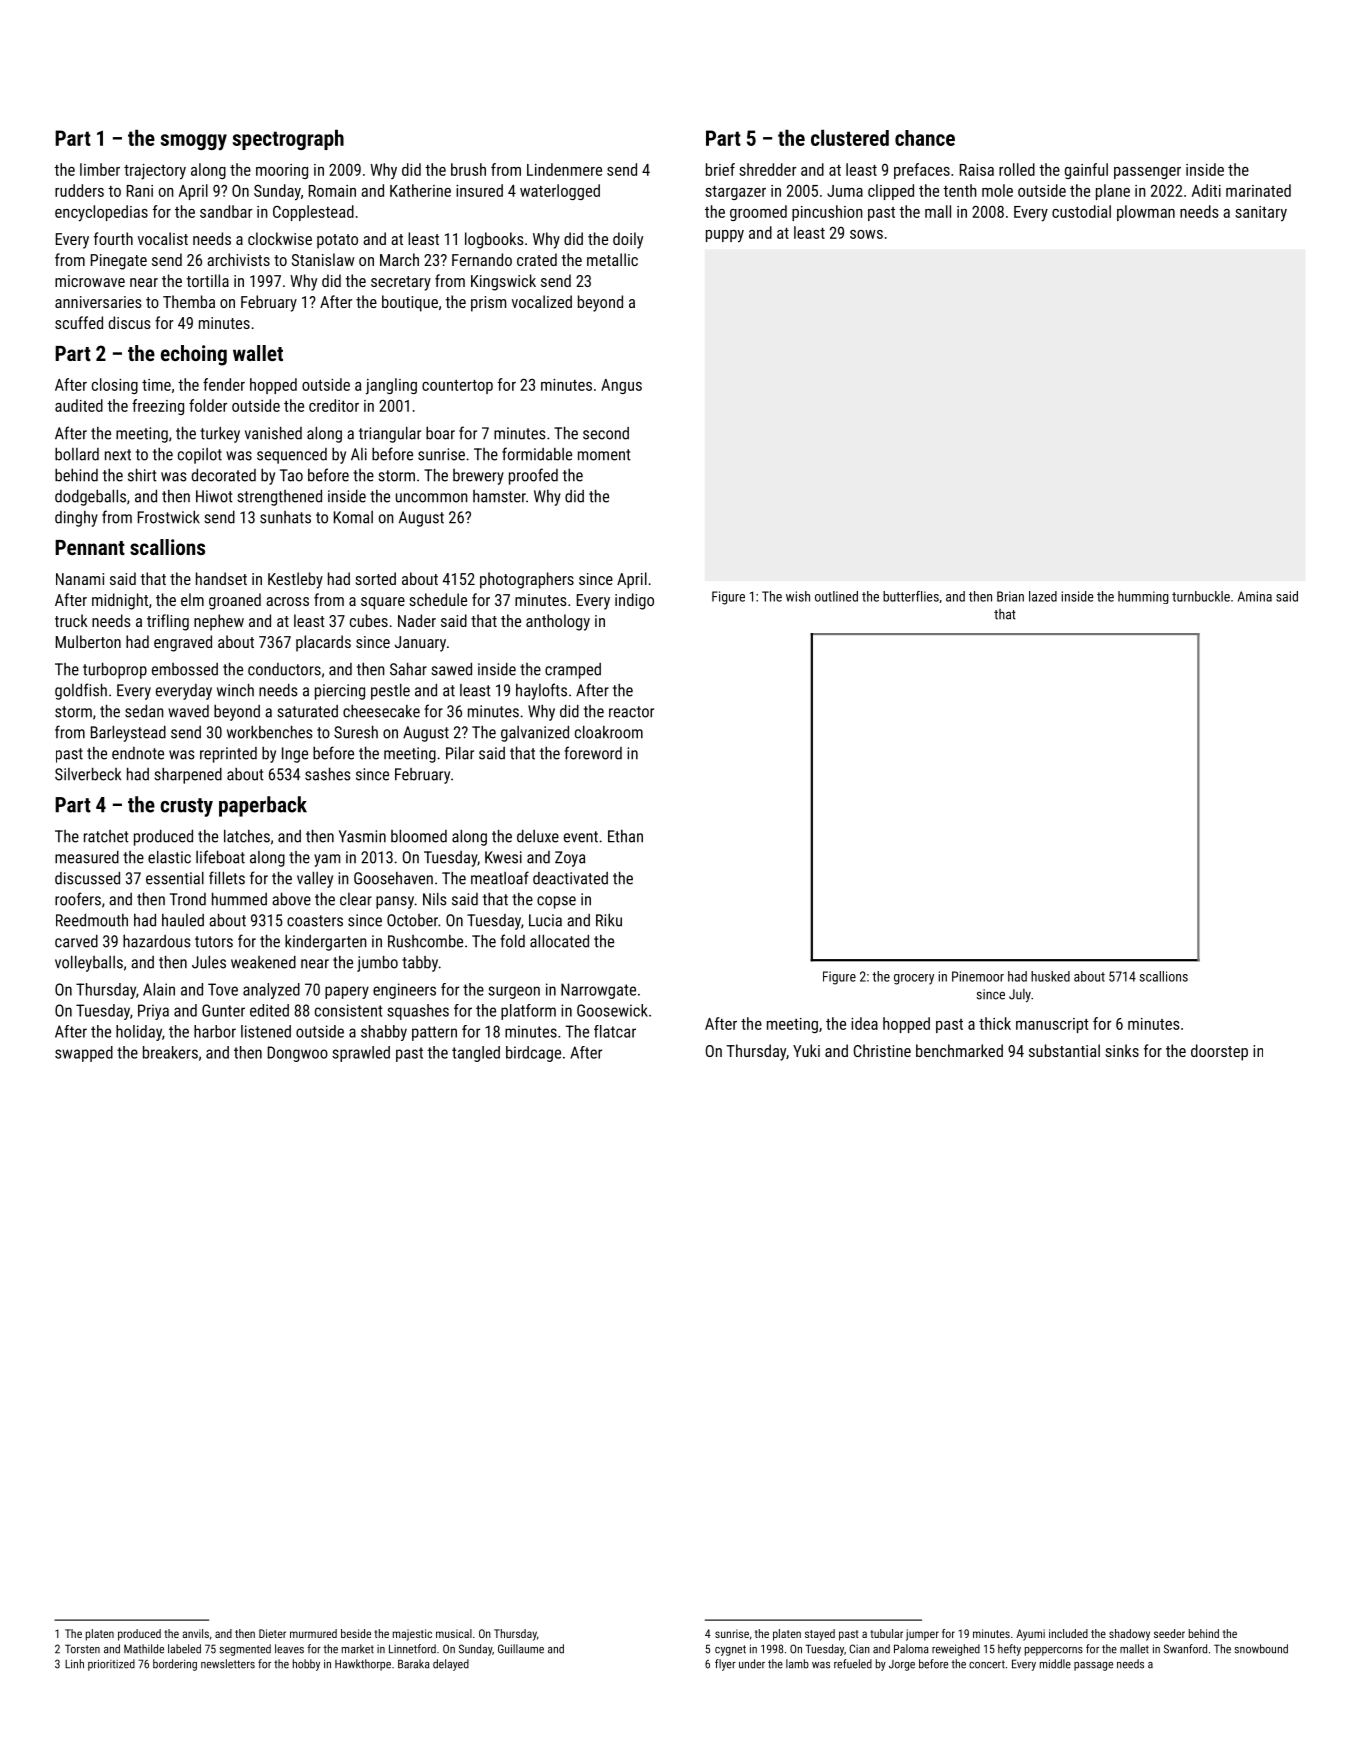 Image resolution: width=1360 pixels, height=1760 pixels. What do you see at coordinates (535, 733) in the document?
I see `galvanized` at bounding box center [535, 733].
